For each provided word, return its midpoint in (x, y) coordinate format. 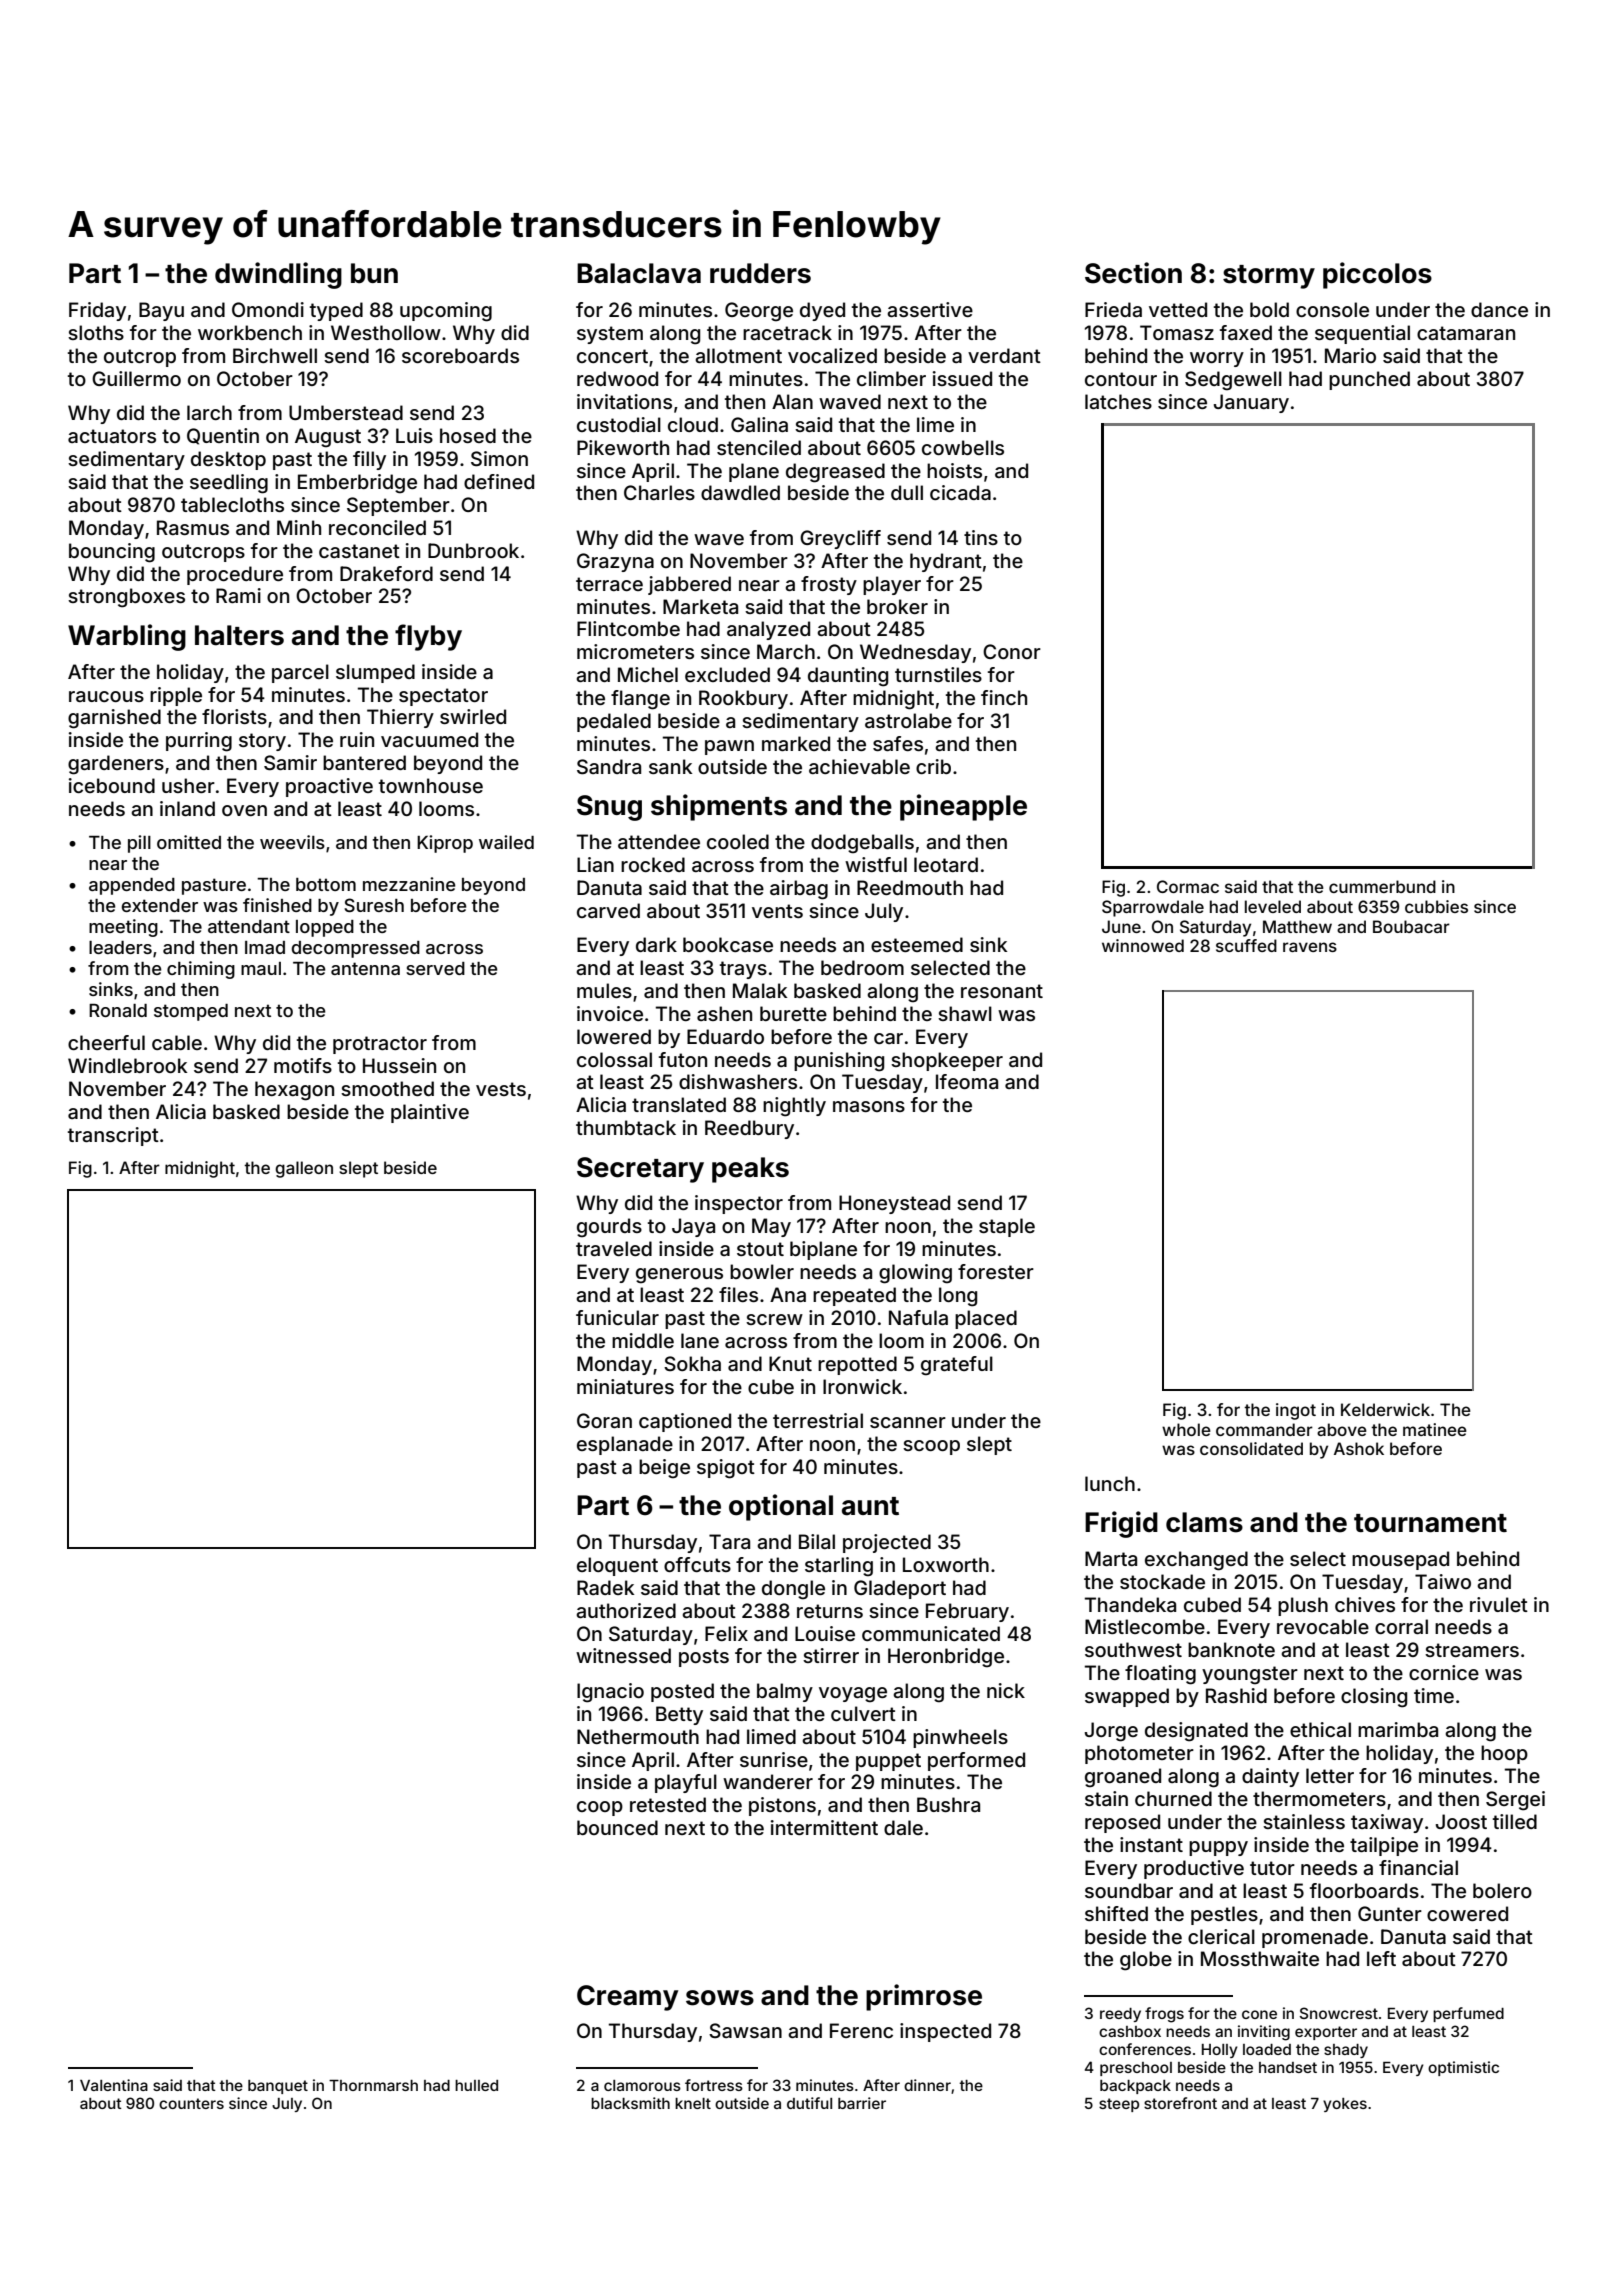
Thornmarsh (373, 2085)
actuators (112, 436)
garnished (114, 719)
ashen (724, 1013)
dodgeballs (862, 844)
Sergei (1515, 1801)
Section (1133, 273)
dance (1499, 309)
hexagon (294, 1091)
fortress (714, 2085)
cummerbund (1382, 886)
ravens (1310, 947)
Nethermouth (638, 1736)
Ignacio (610, 1693)
